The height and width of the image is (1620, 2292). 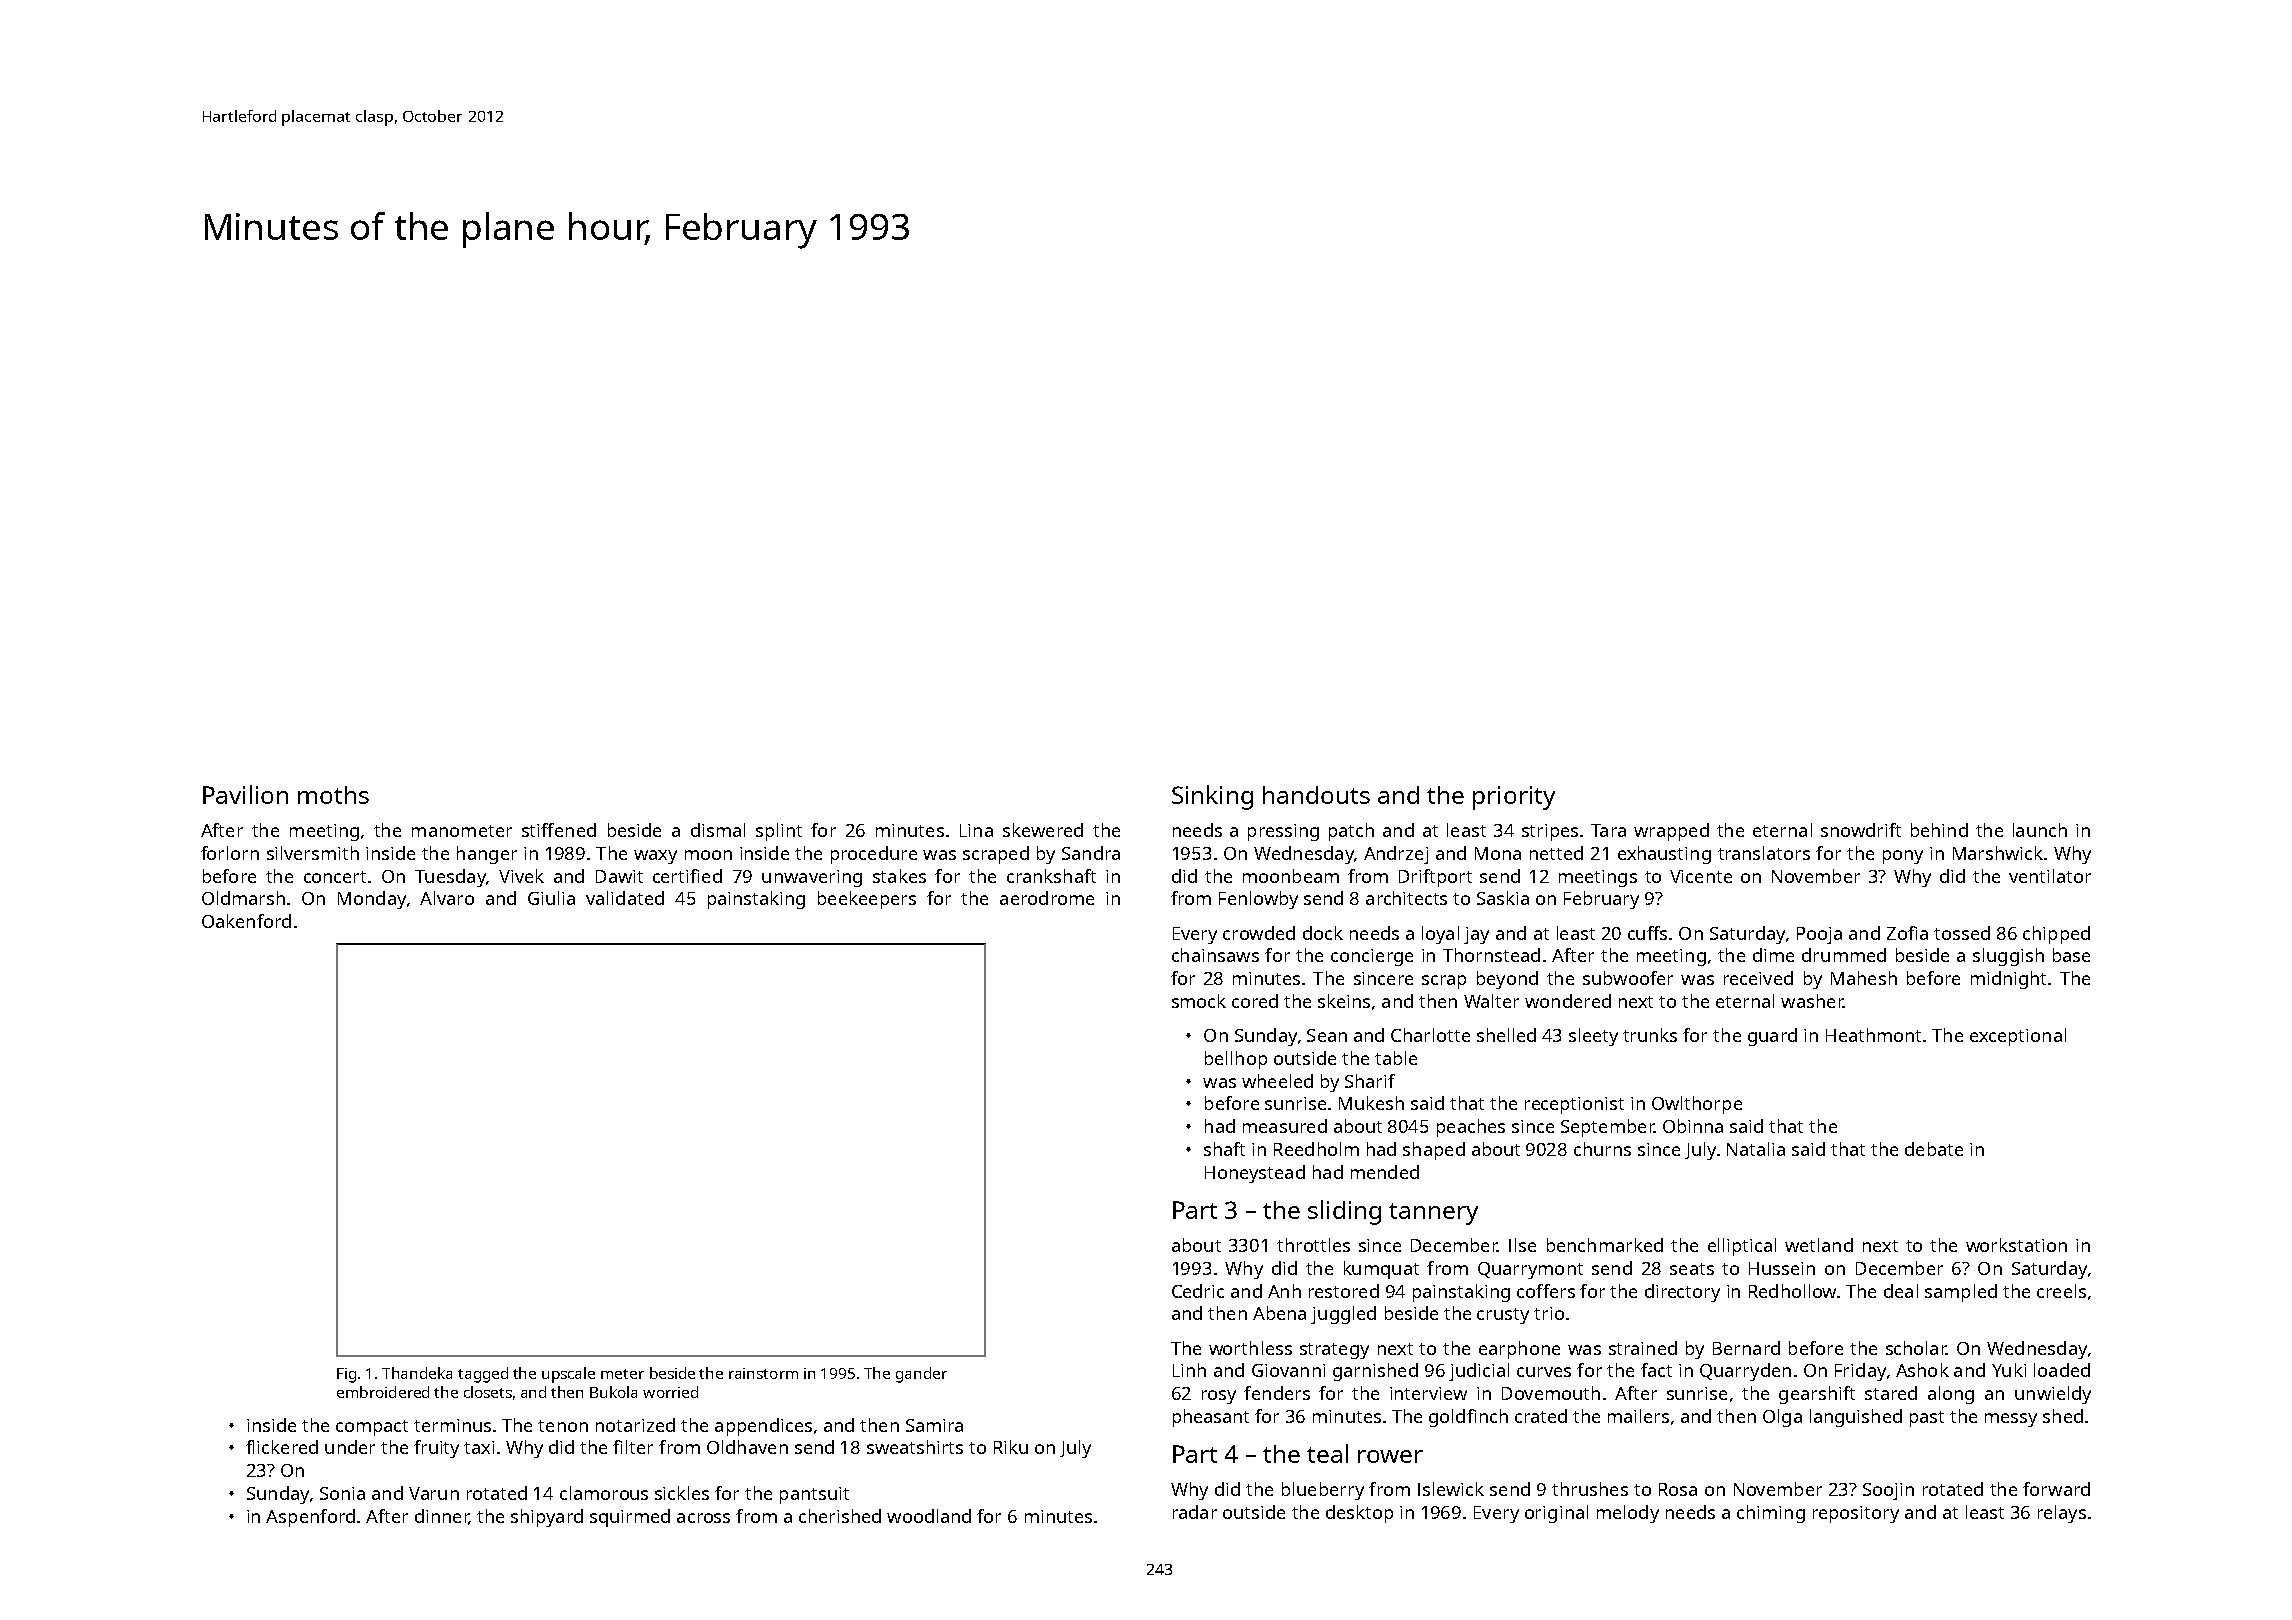 What do you see at coordinates (1255, 1174) in the image?
I see `Honeystead` at bounding box center [1255, 1174].
